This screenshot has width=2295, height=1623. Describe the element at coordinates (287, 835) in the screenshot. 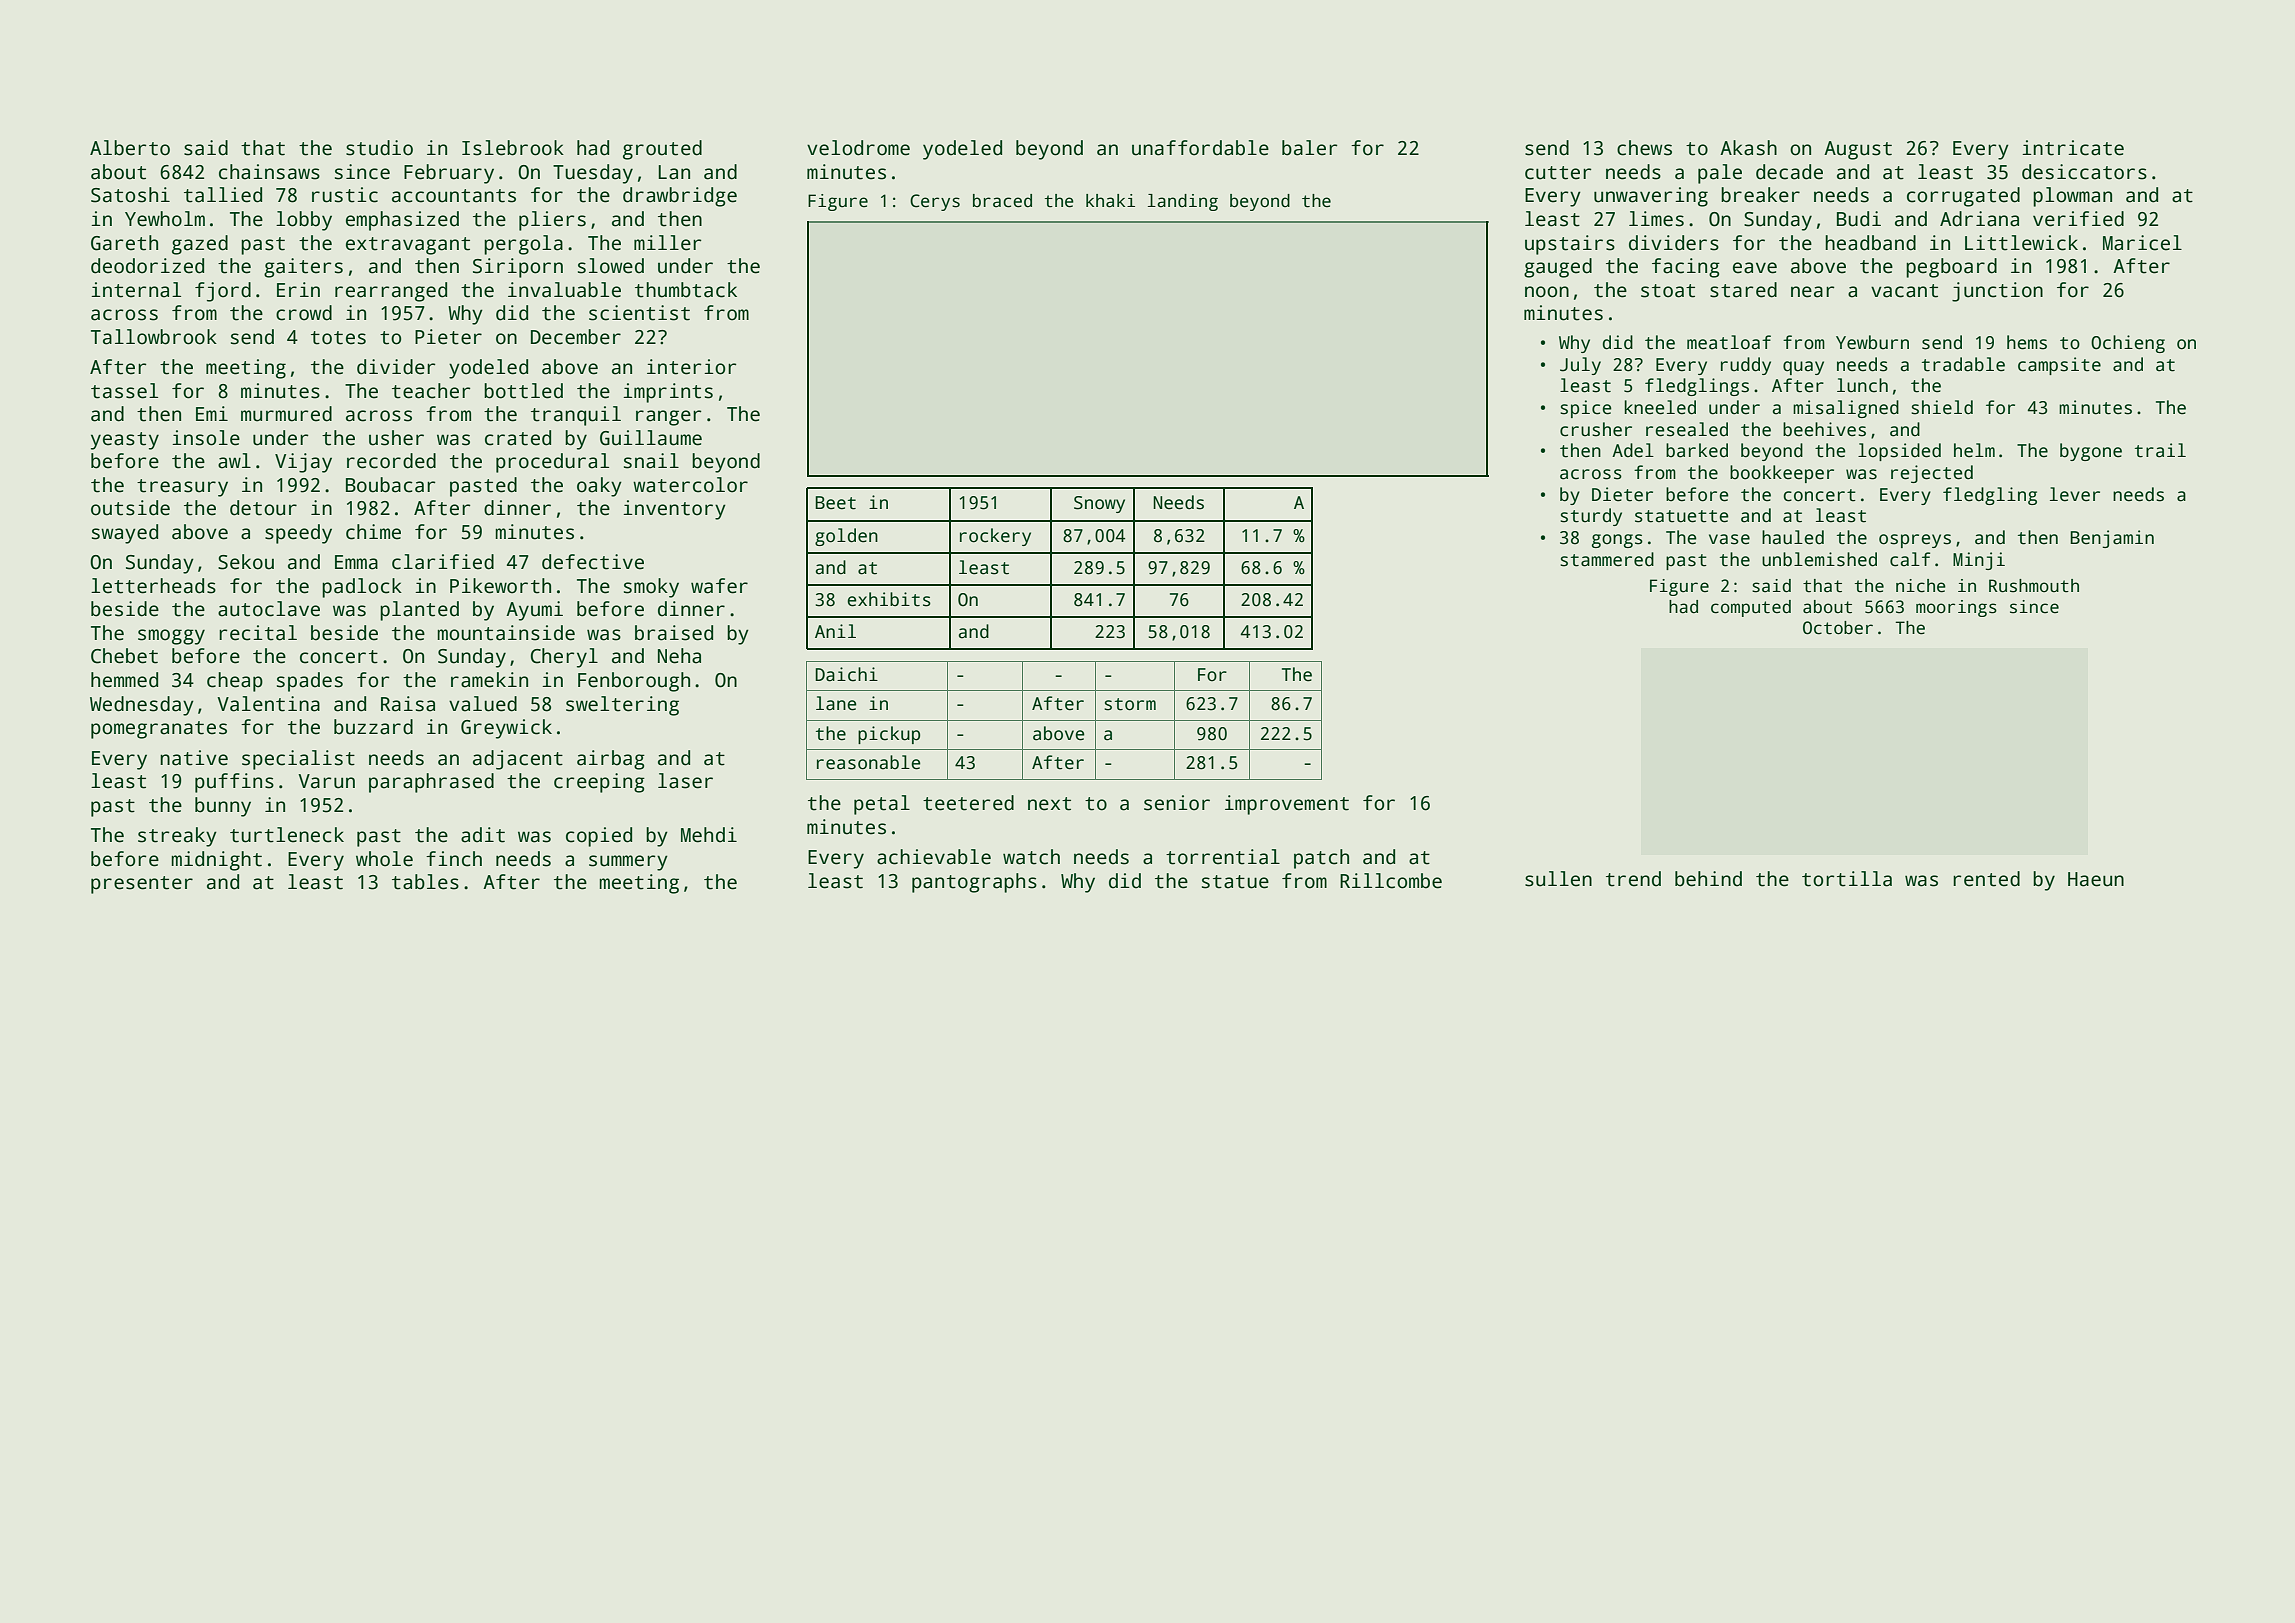

I see `turtleneck` at that location.
